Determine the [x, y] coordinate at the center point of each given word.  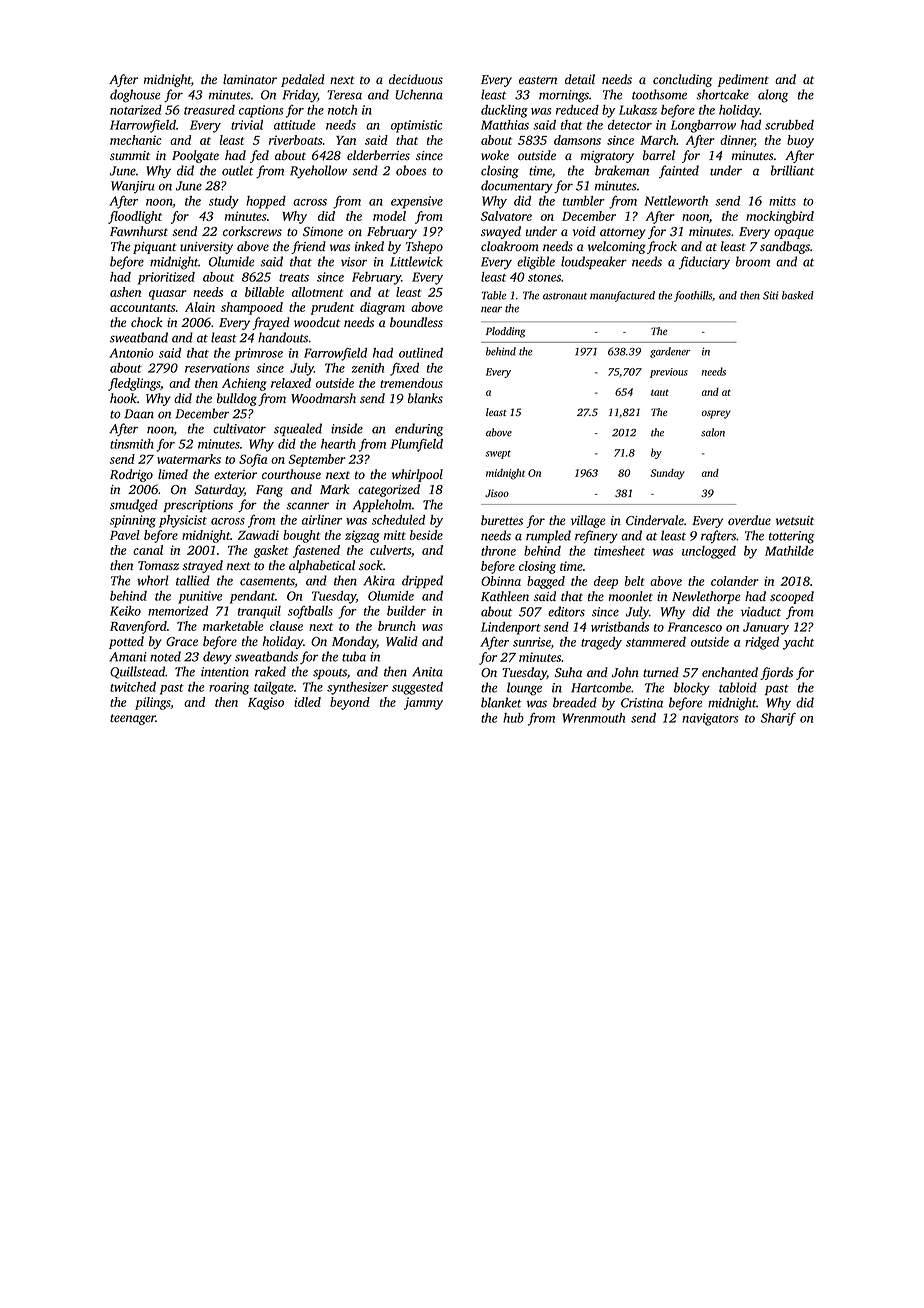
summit [130, 155]
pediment [743, 80]
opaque [794, 234]
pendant [252, 597]
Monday [354, 642]
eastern [538, 80]
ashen [125, 292]
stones [544, 278]
